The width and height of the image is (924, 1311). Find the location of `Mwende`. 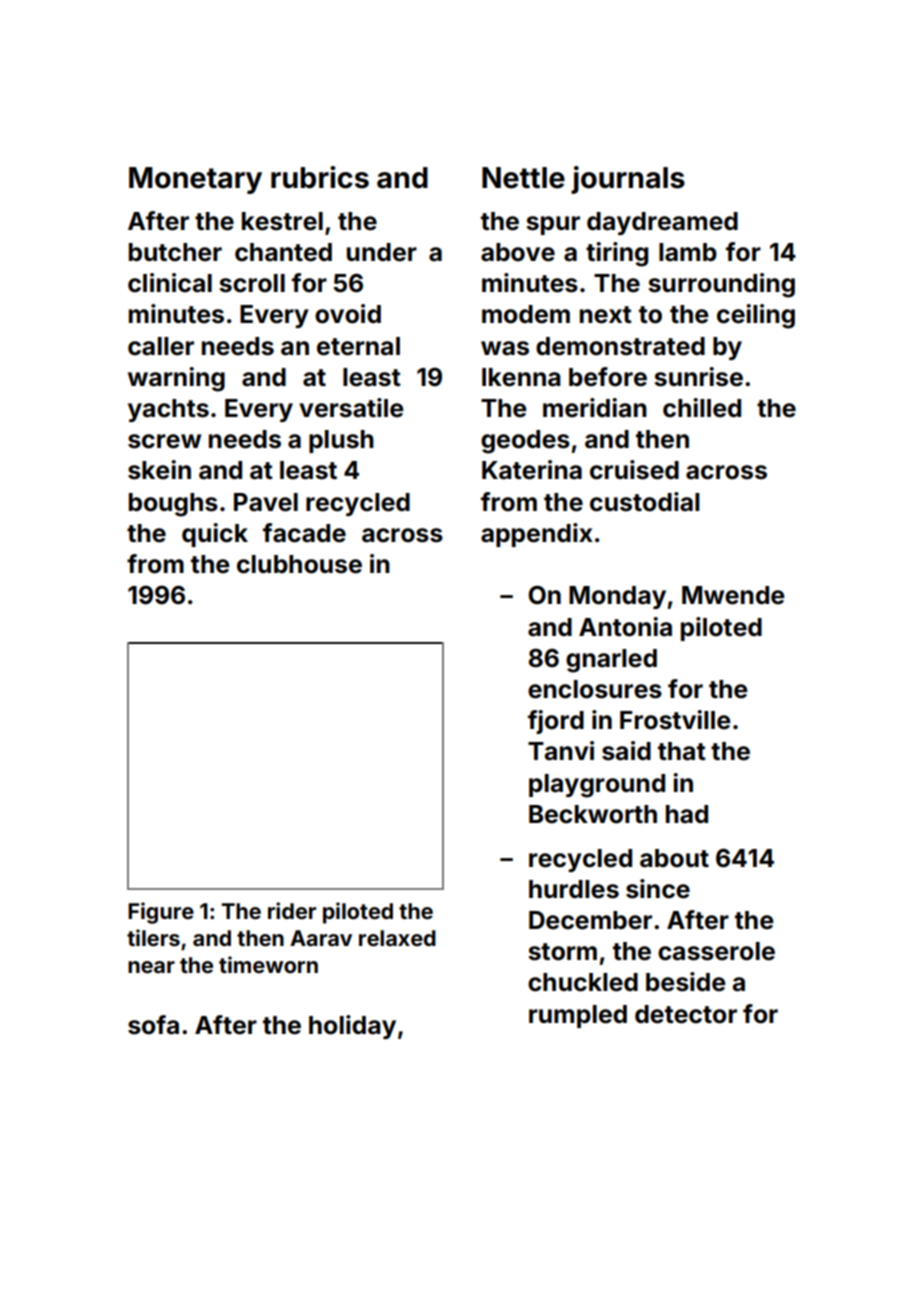

Mwende is located at coordinates (733, 595).
